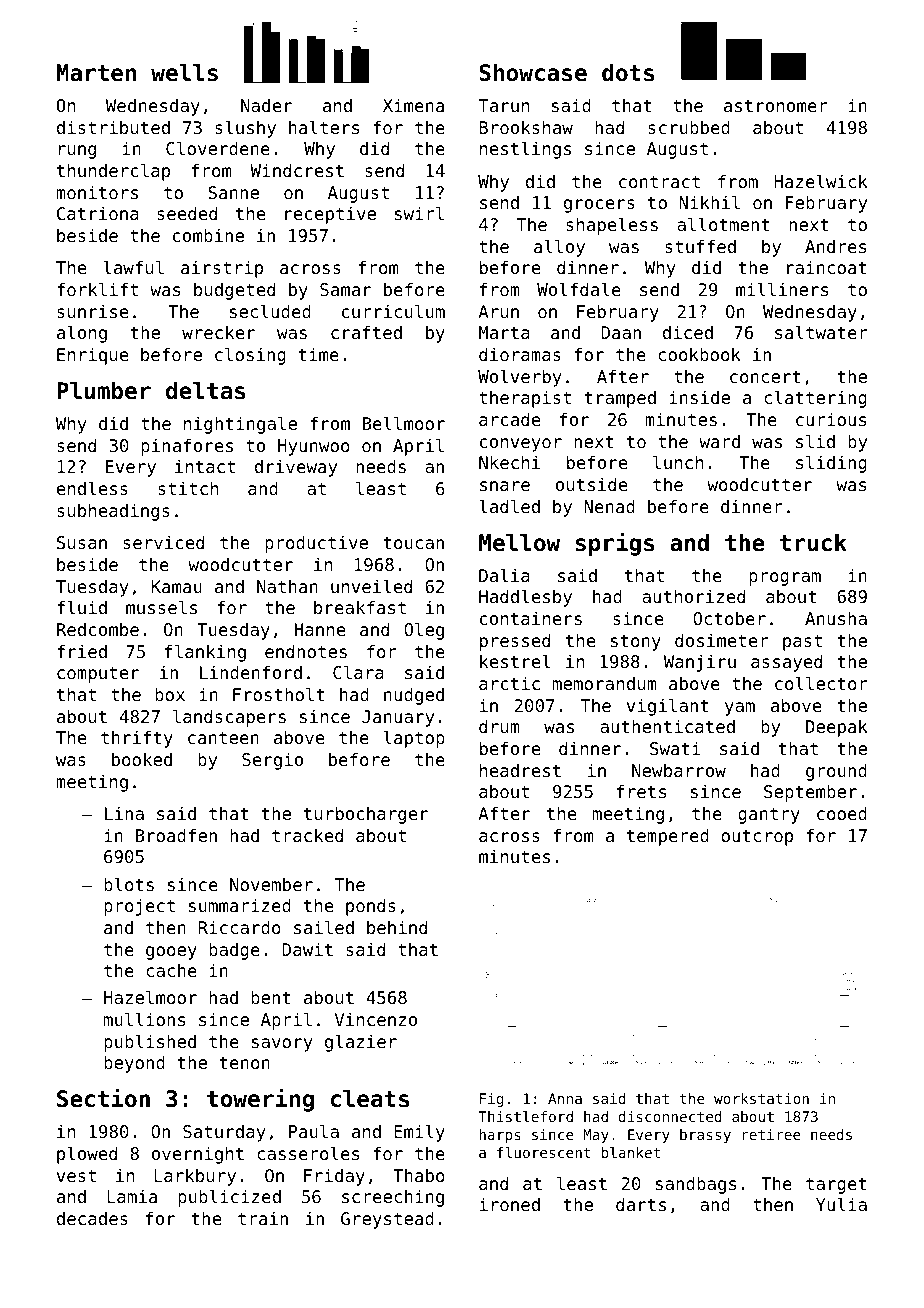 Image resolution: width=924 pixels, height=1308 pixels. What do you see at coordinates (413, 105) in the page?
I see `Ximena` at bounding box center [413, 105].
